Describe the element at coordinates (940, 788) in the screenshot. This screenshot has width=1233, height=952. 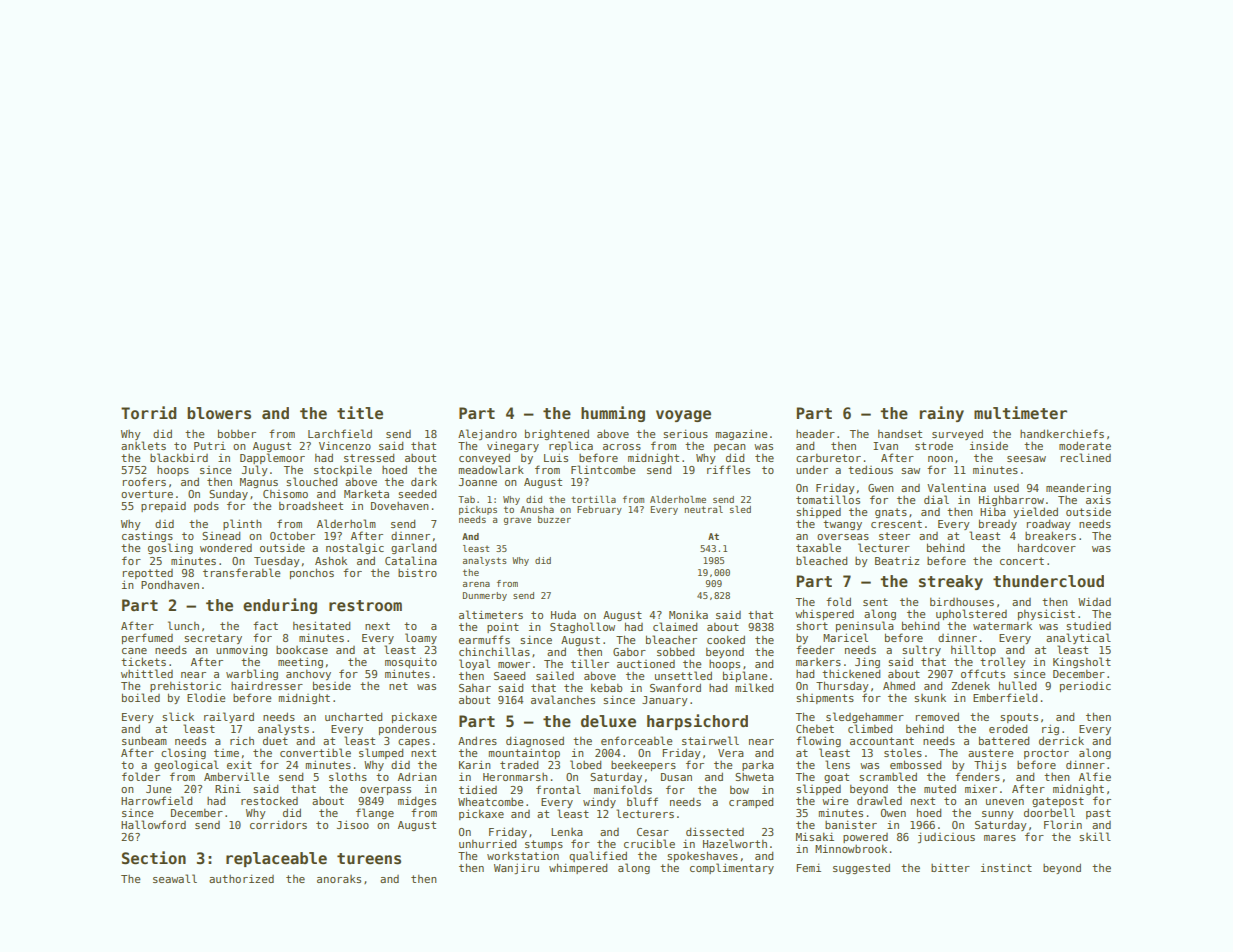
I see `muted` at that location.
